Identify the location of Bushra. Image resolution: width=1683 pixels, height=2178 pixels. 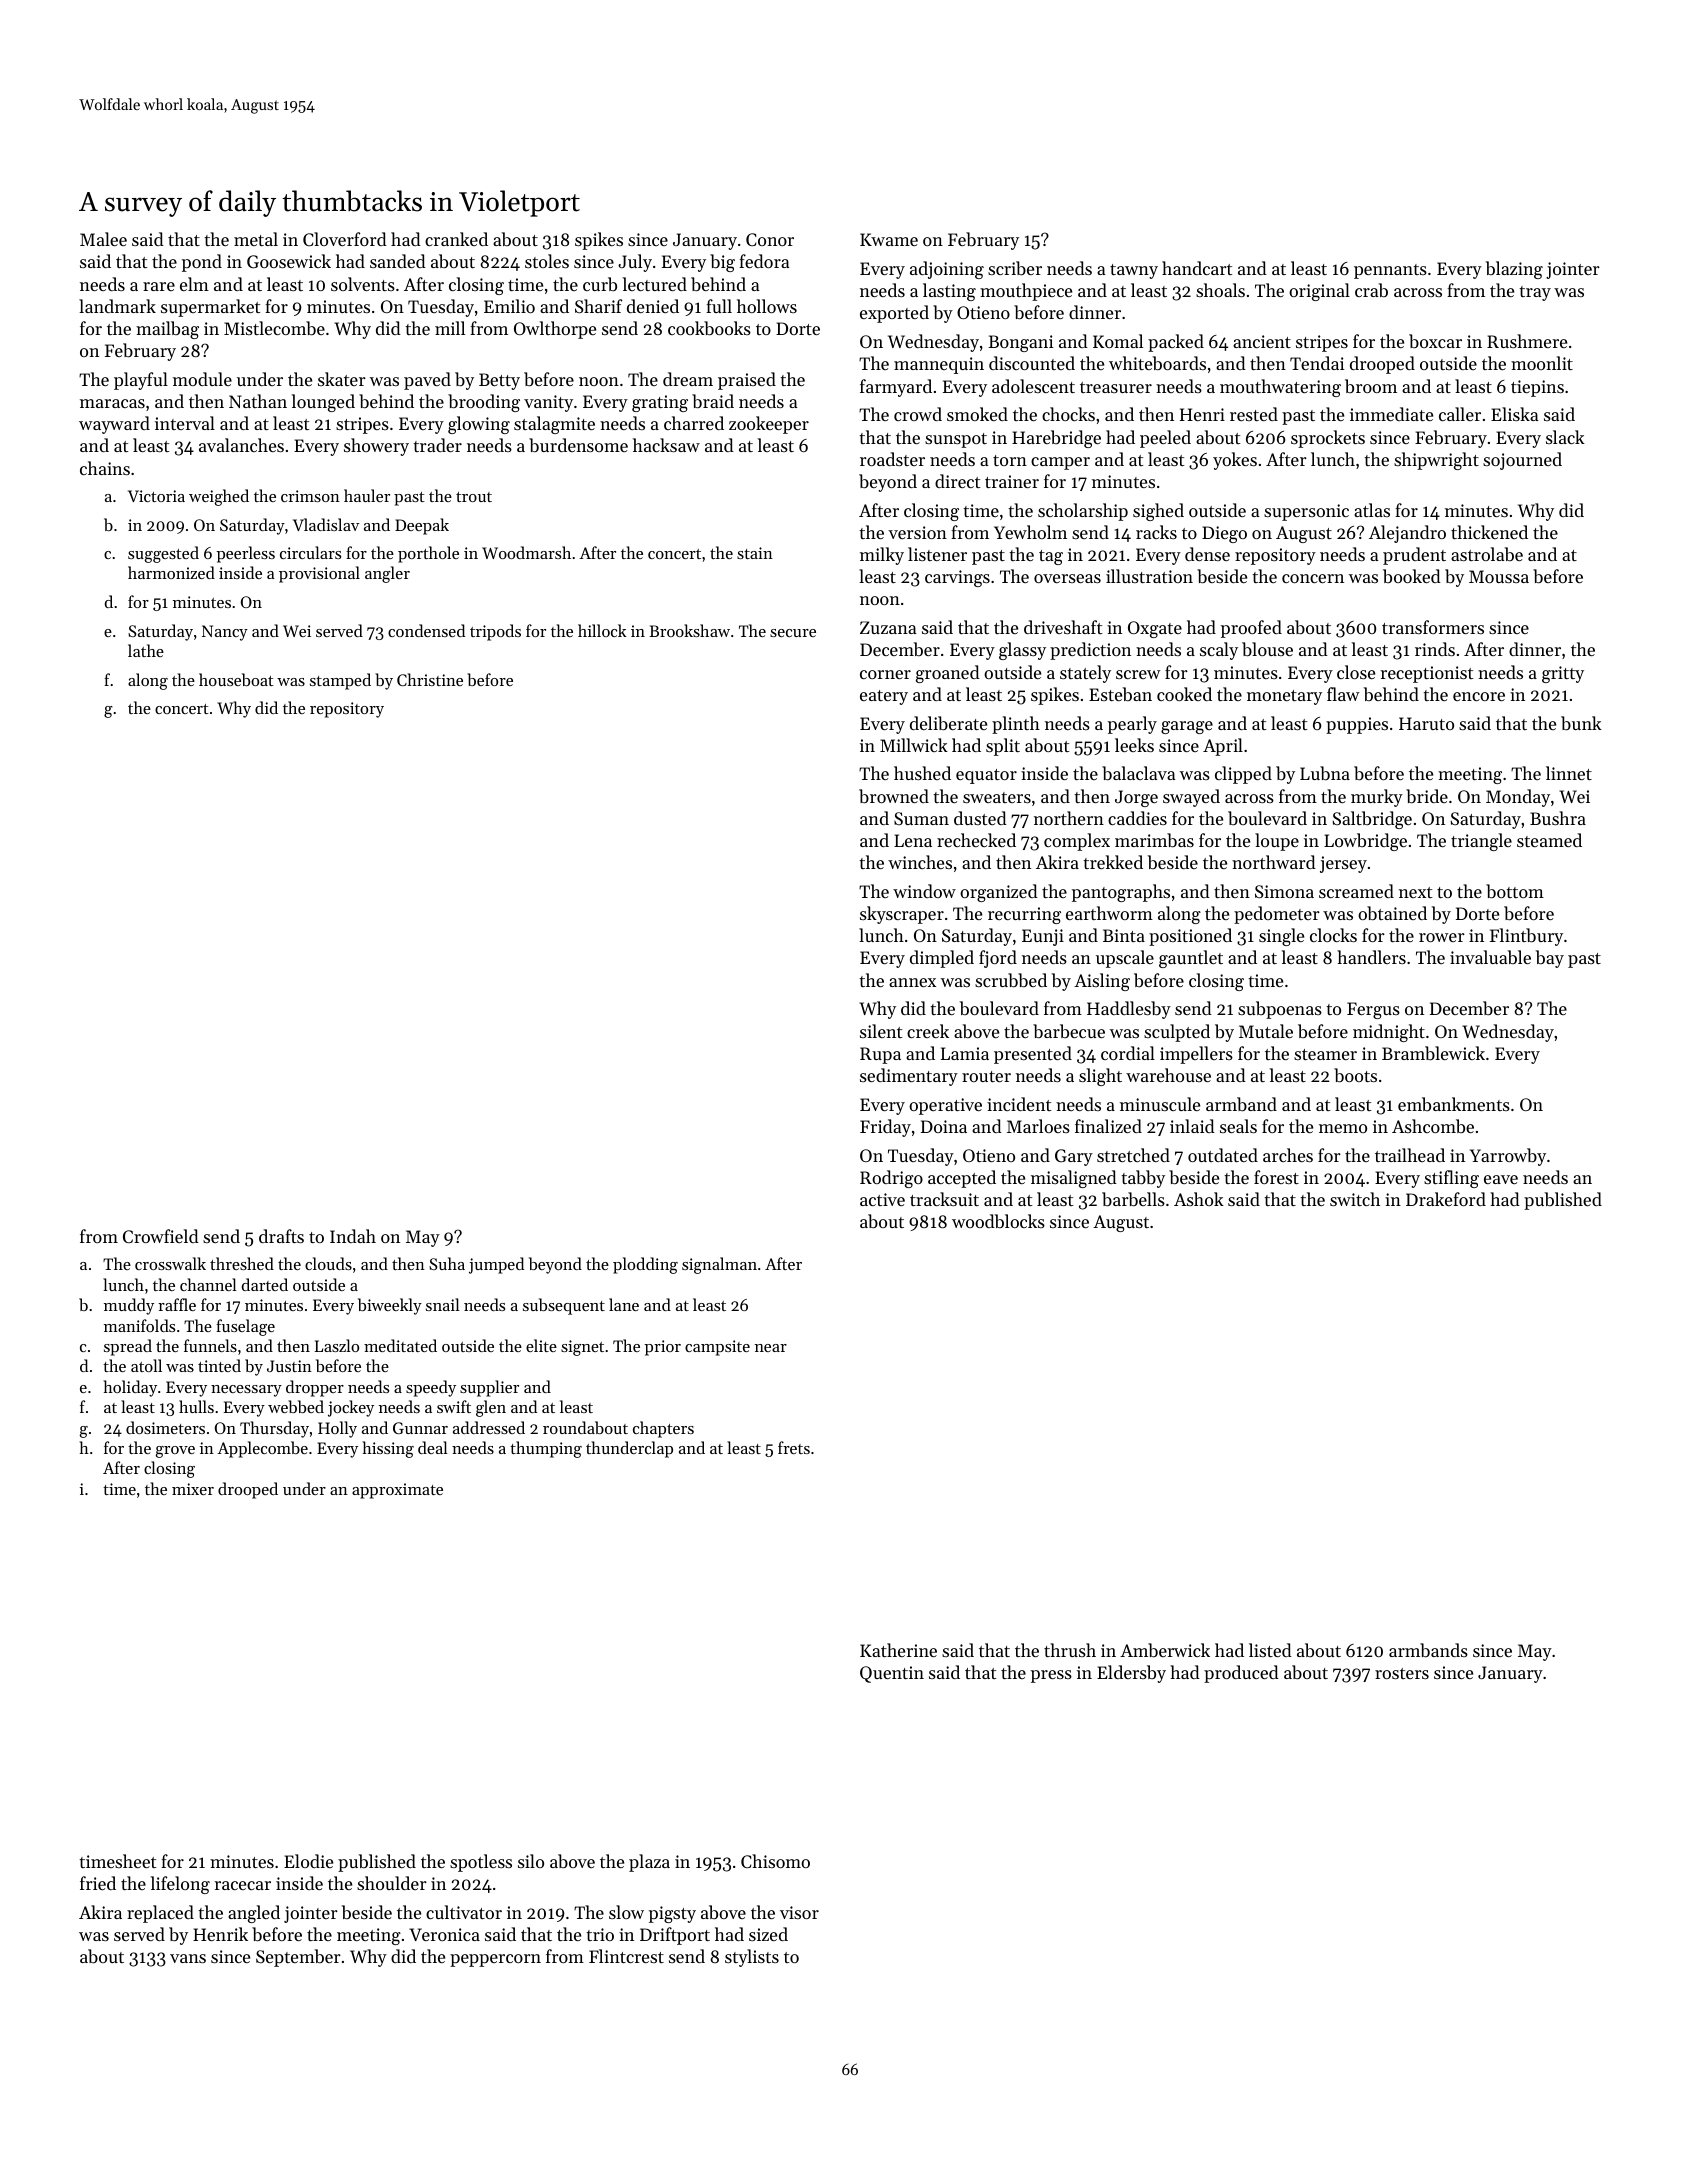
(1558, 818).
